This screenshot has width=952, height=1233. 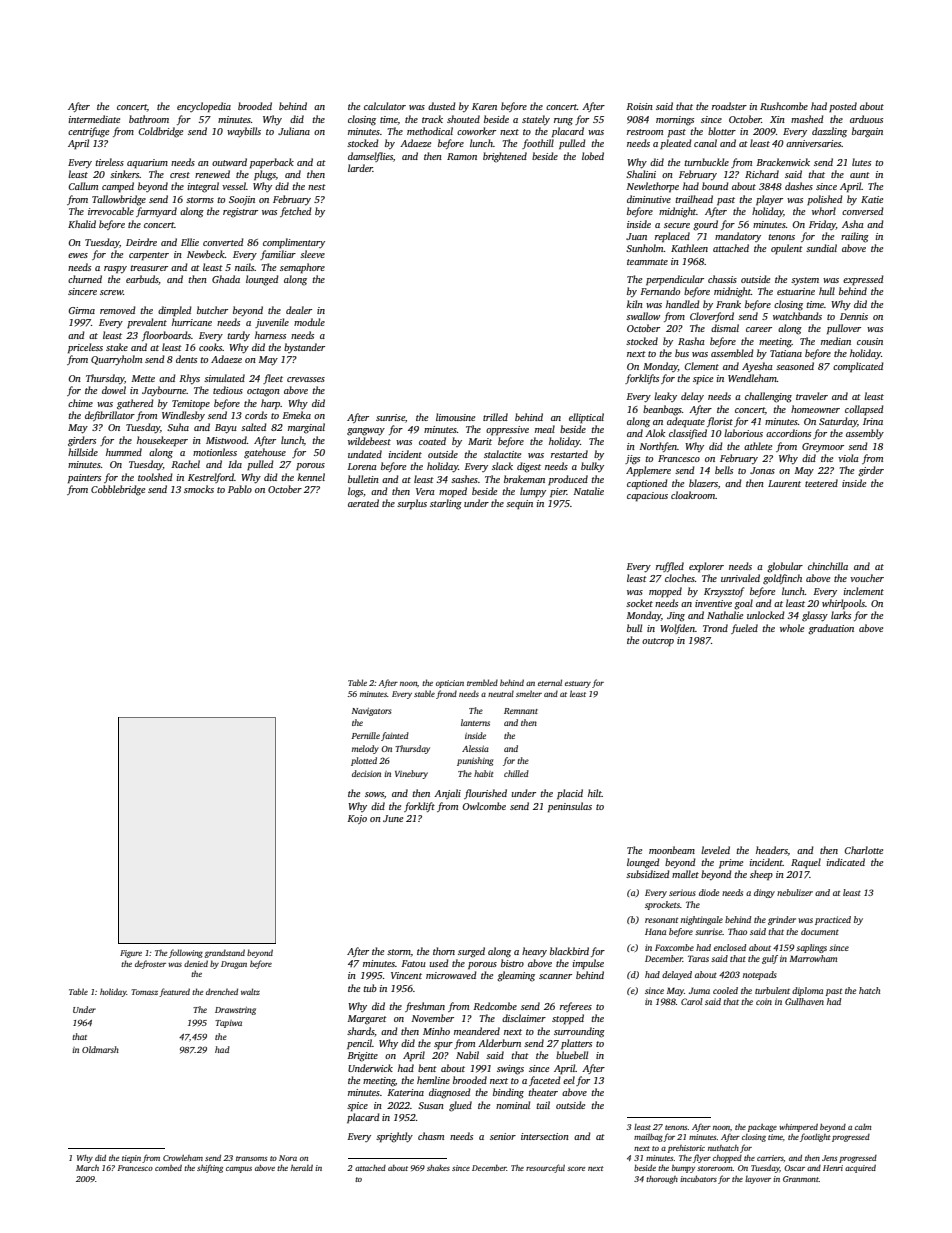 What do you see at coordinates (858, 367) in the screenshot?
I see `complicated` at bounding box center [858, 367].
